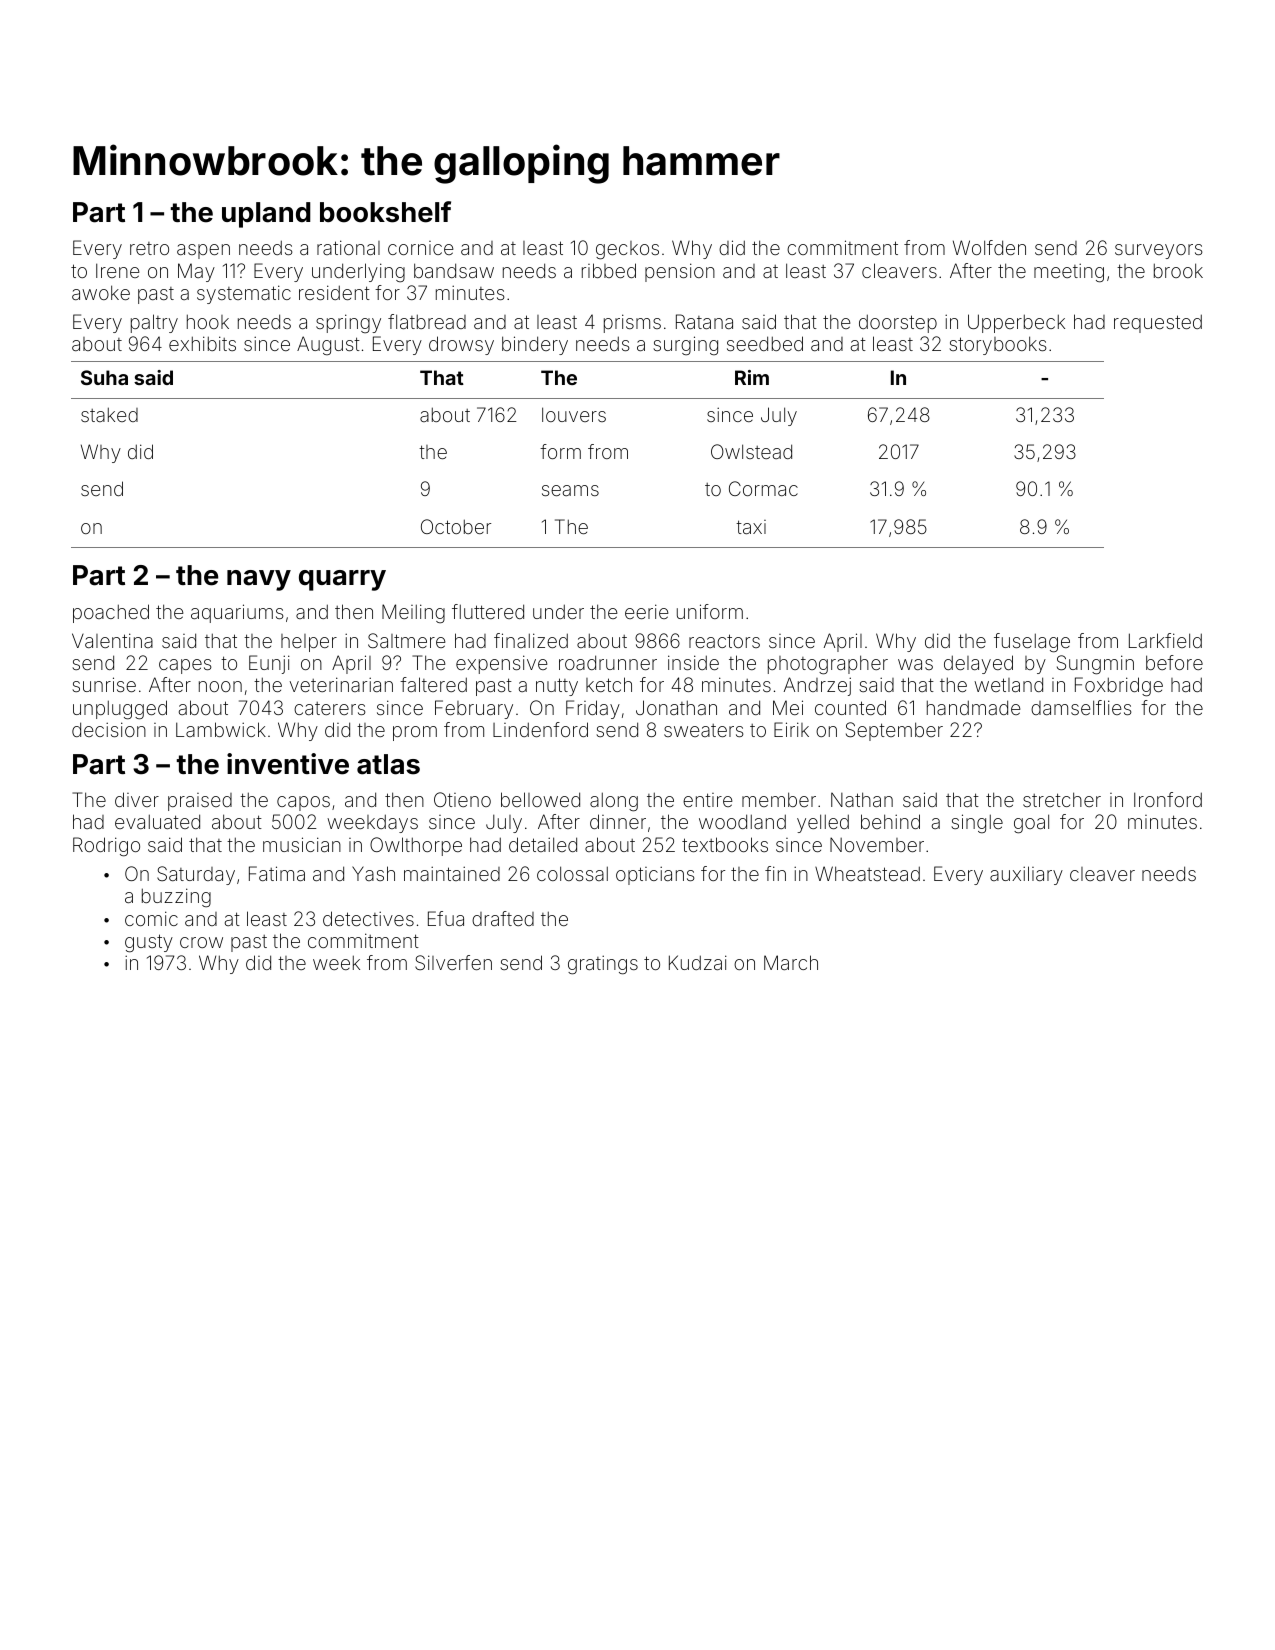 This image has height=1650, width=1275. Describe the element at coordinates (120, 710) in the image. I see `unplugged` at that location.
